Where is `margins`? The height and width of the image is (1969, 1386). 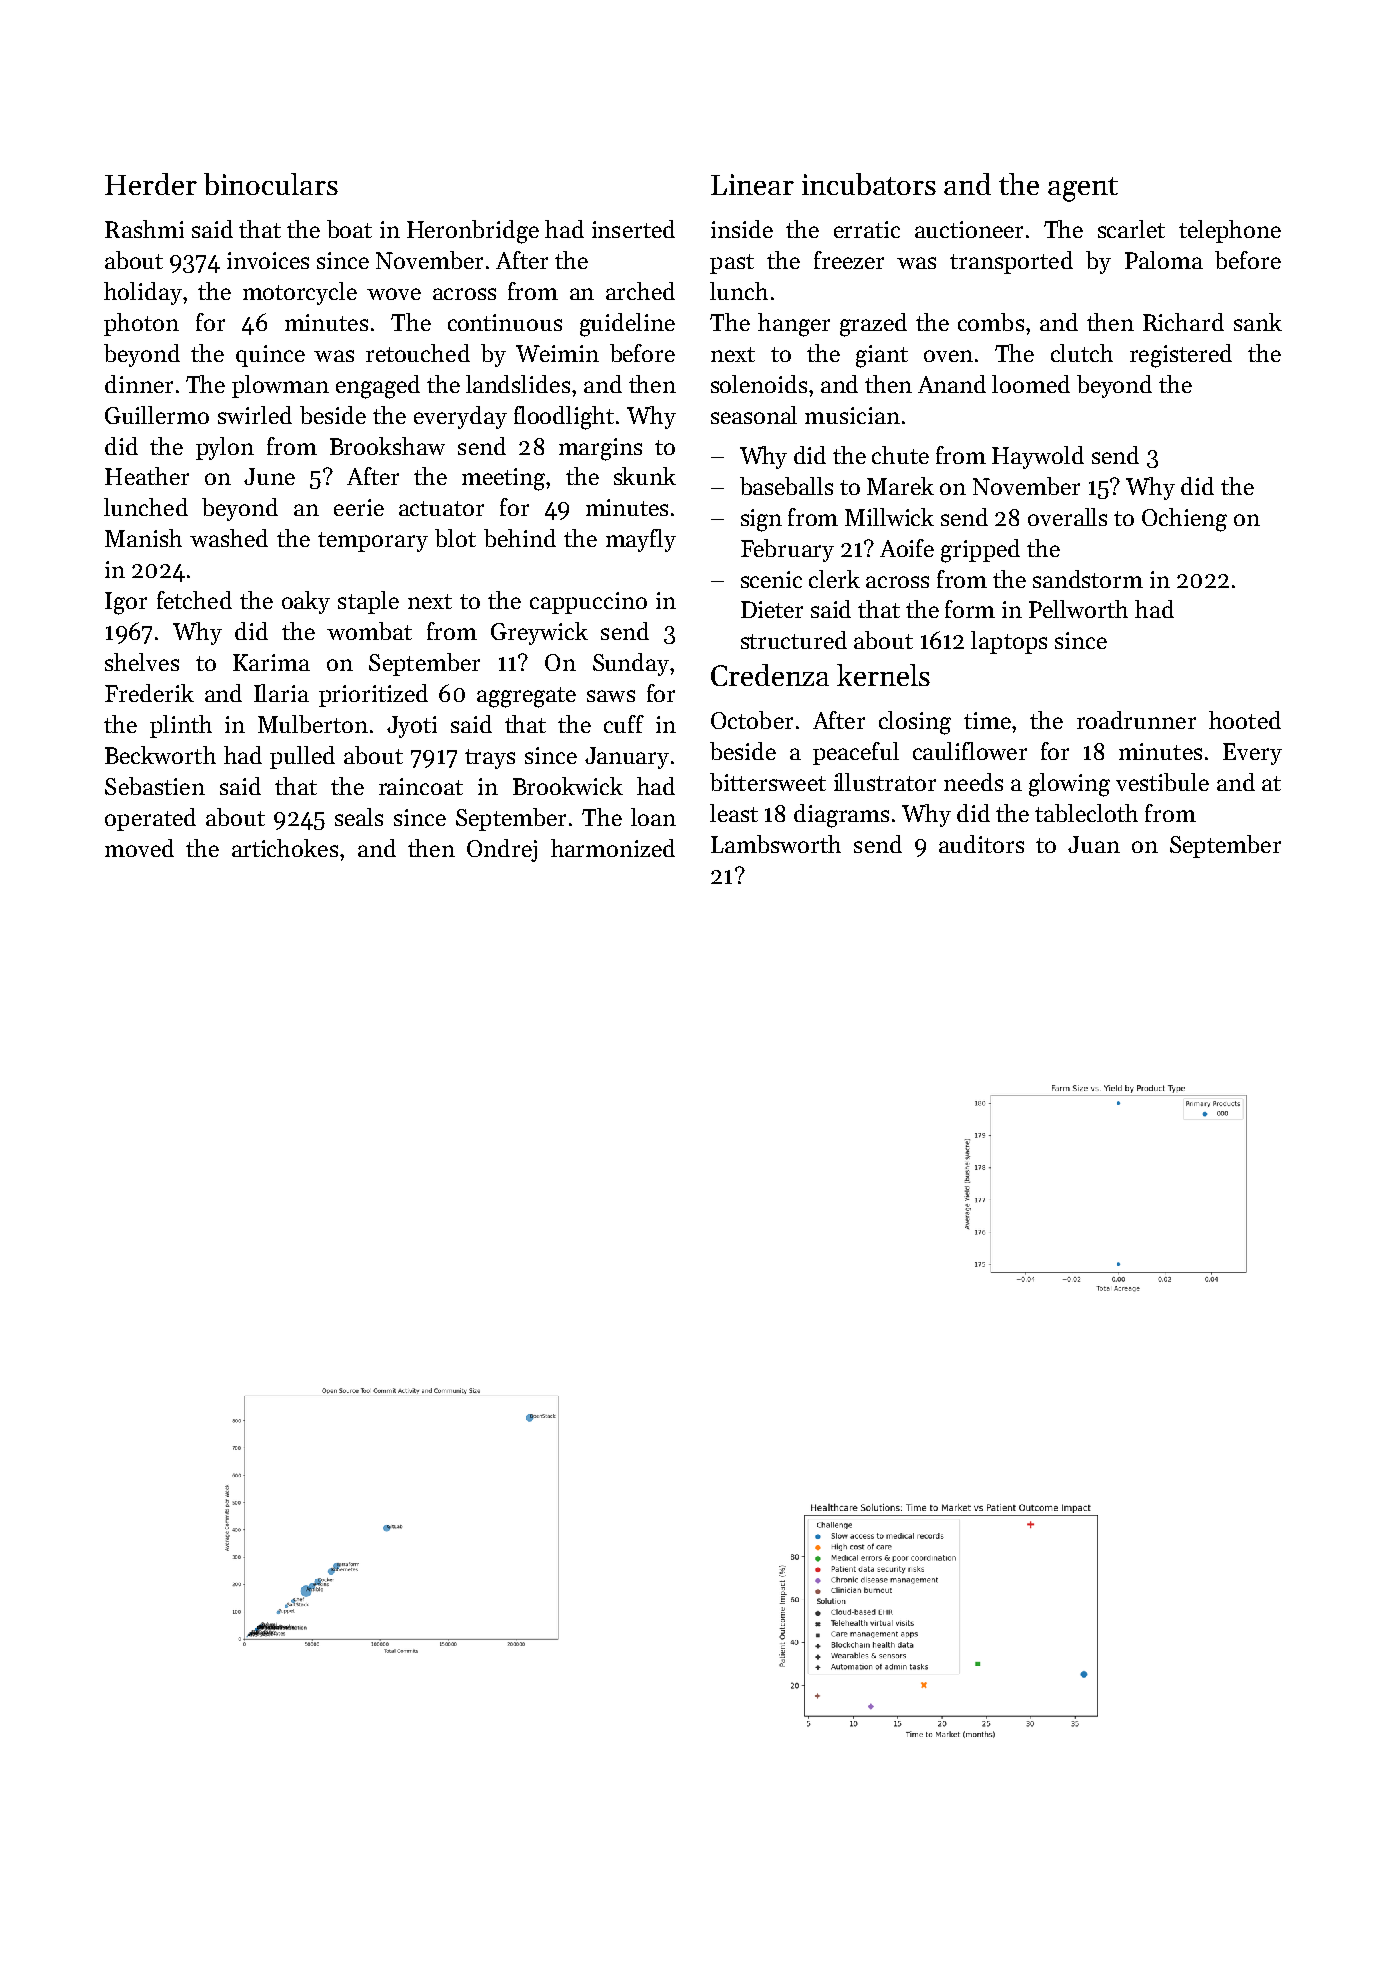
margins is located at coordinates (600, 449).
